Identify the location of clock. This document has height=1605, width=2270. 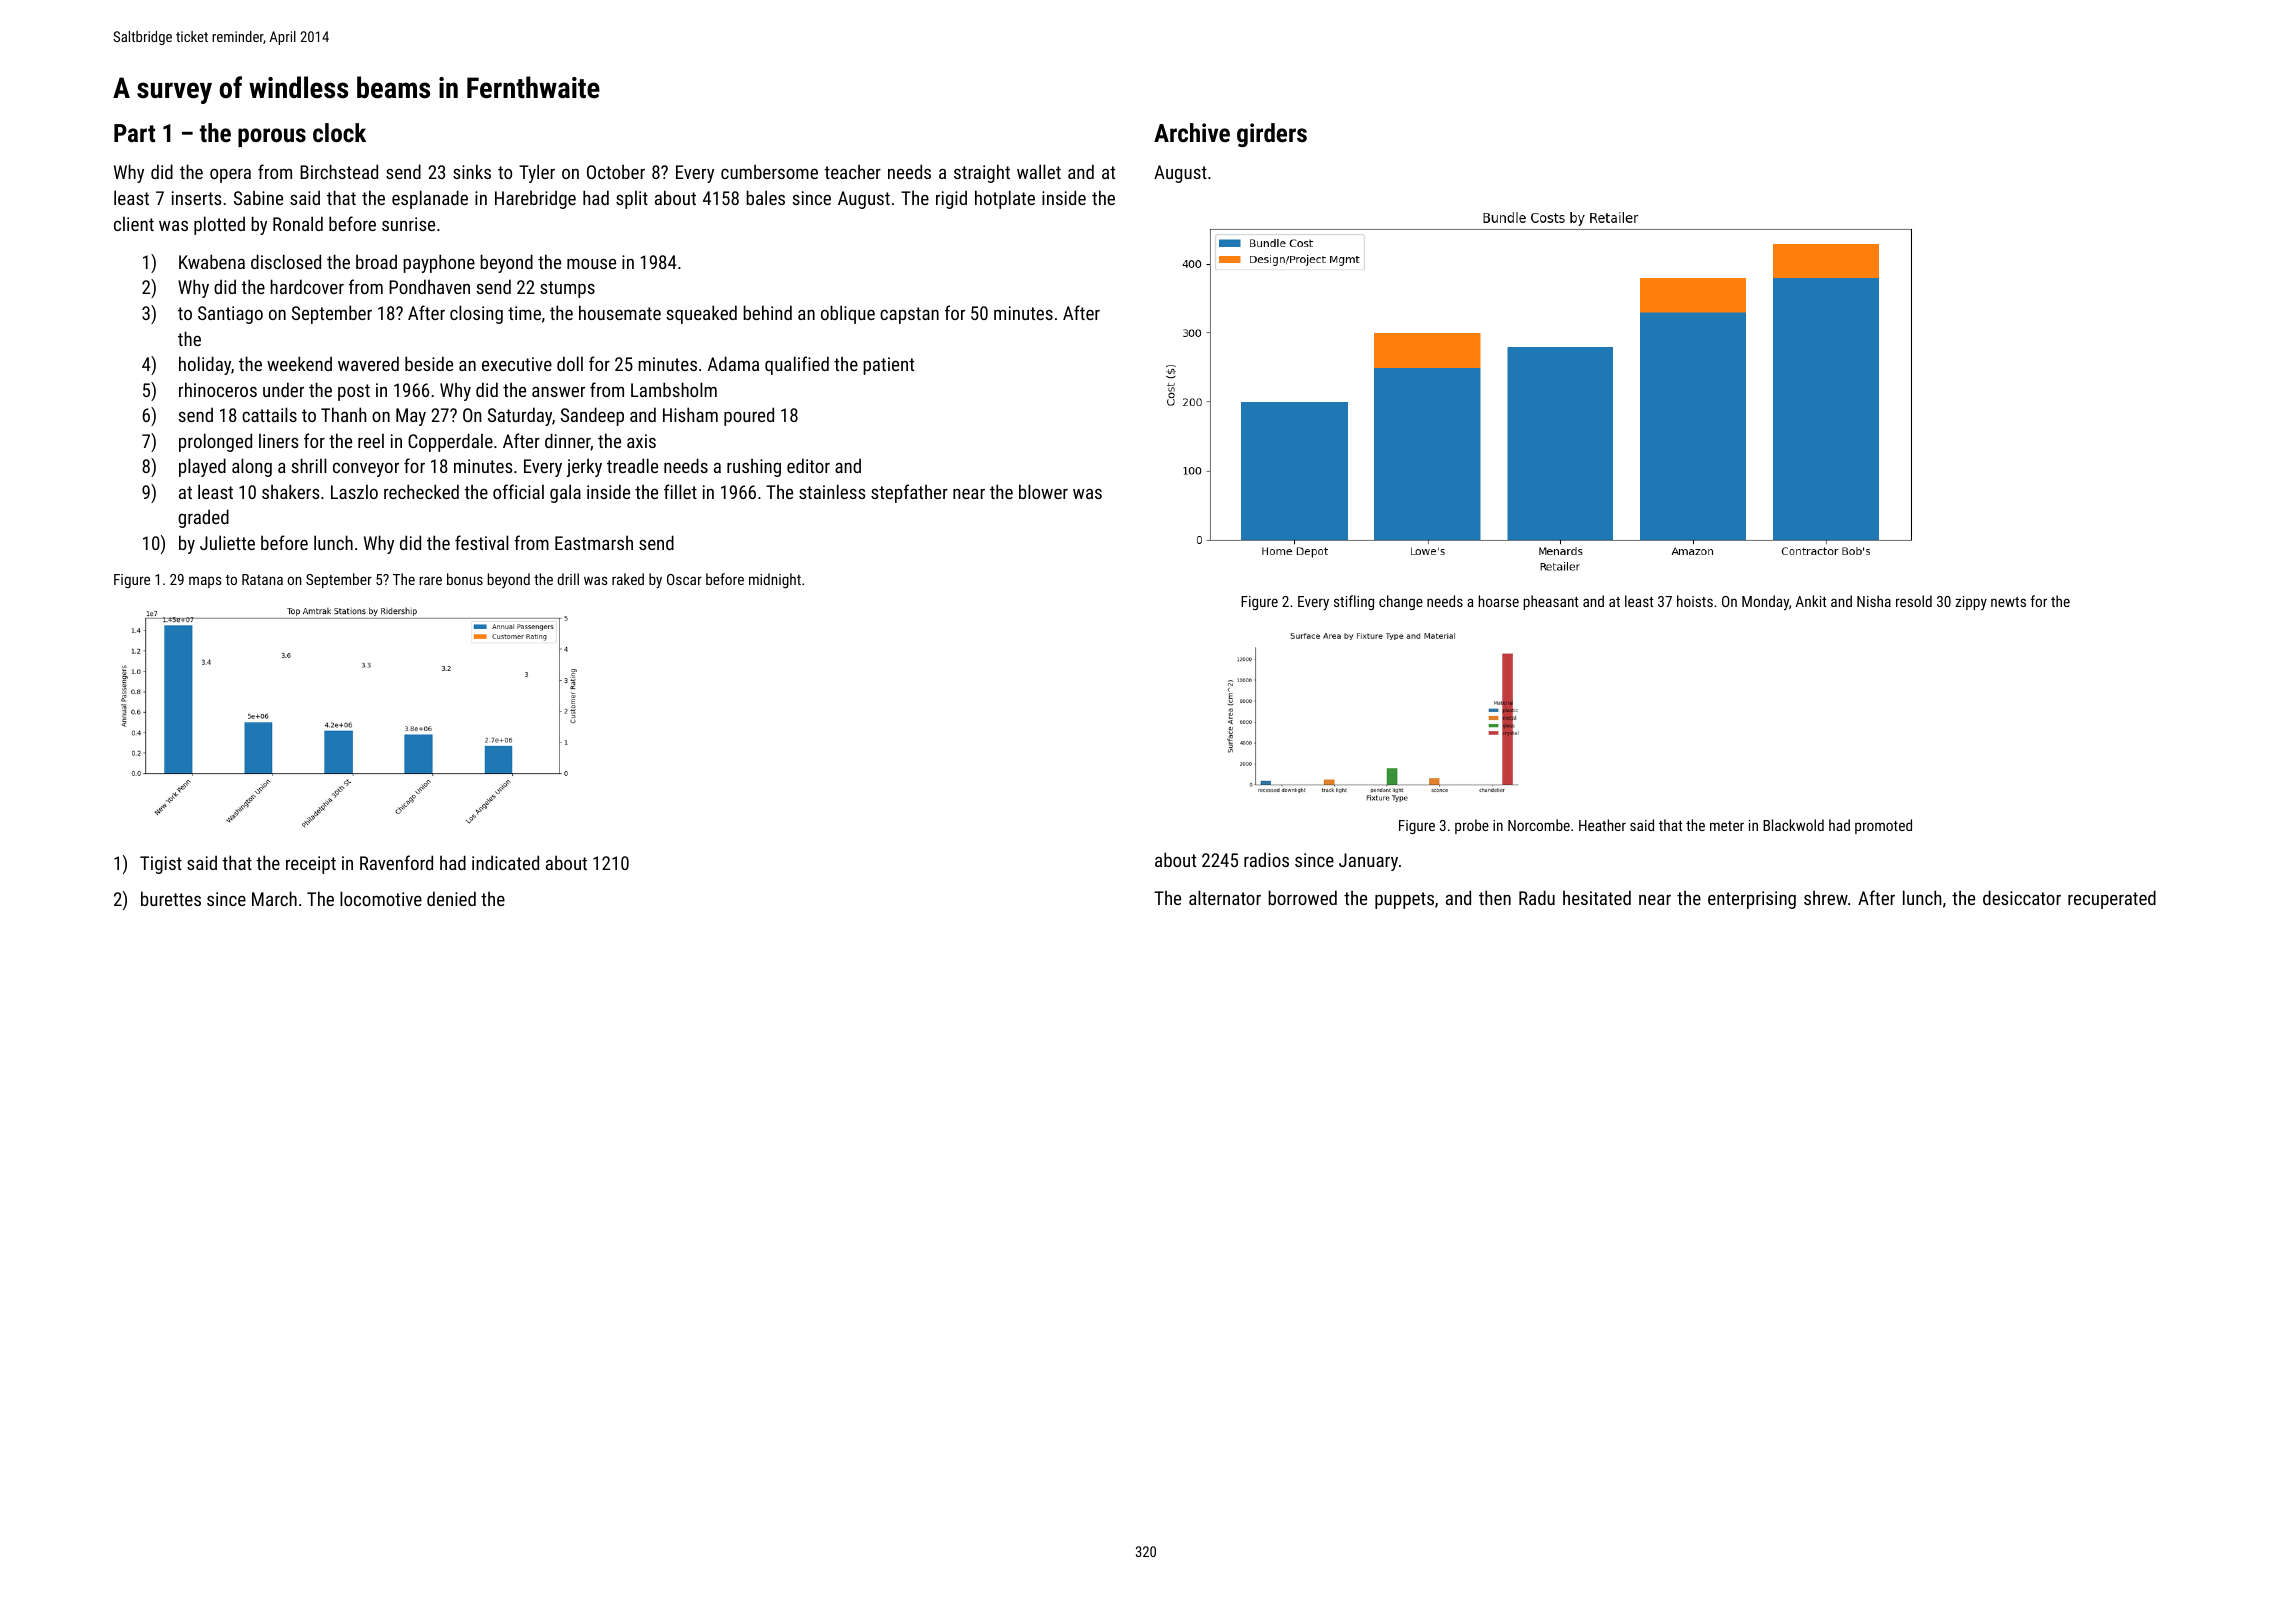
(339, 132).
